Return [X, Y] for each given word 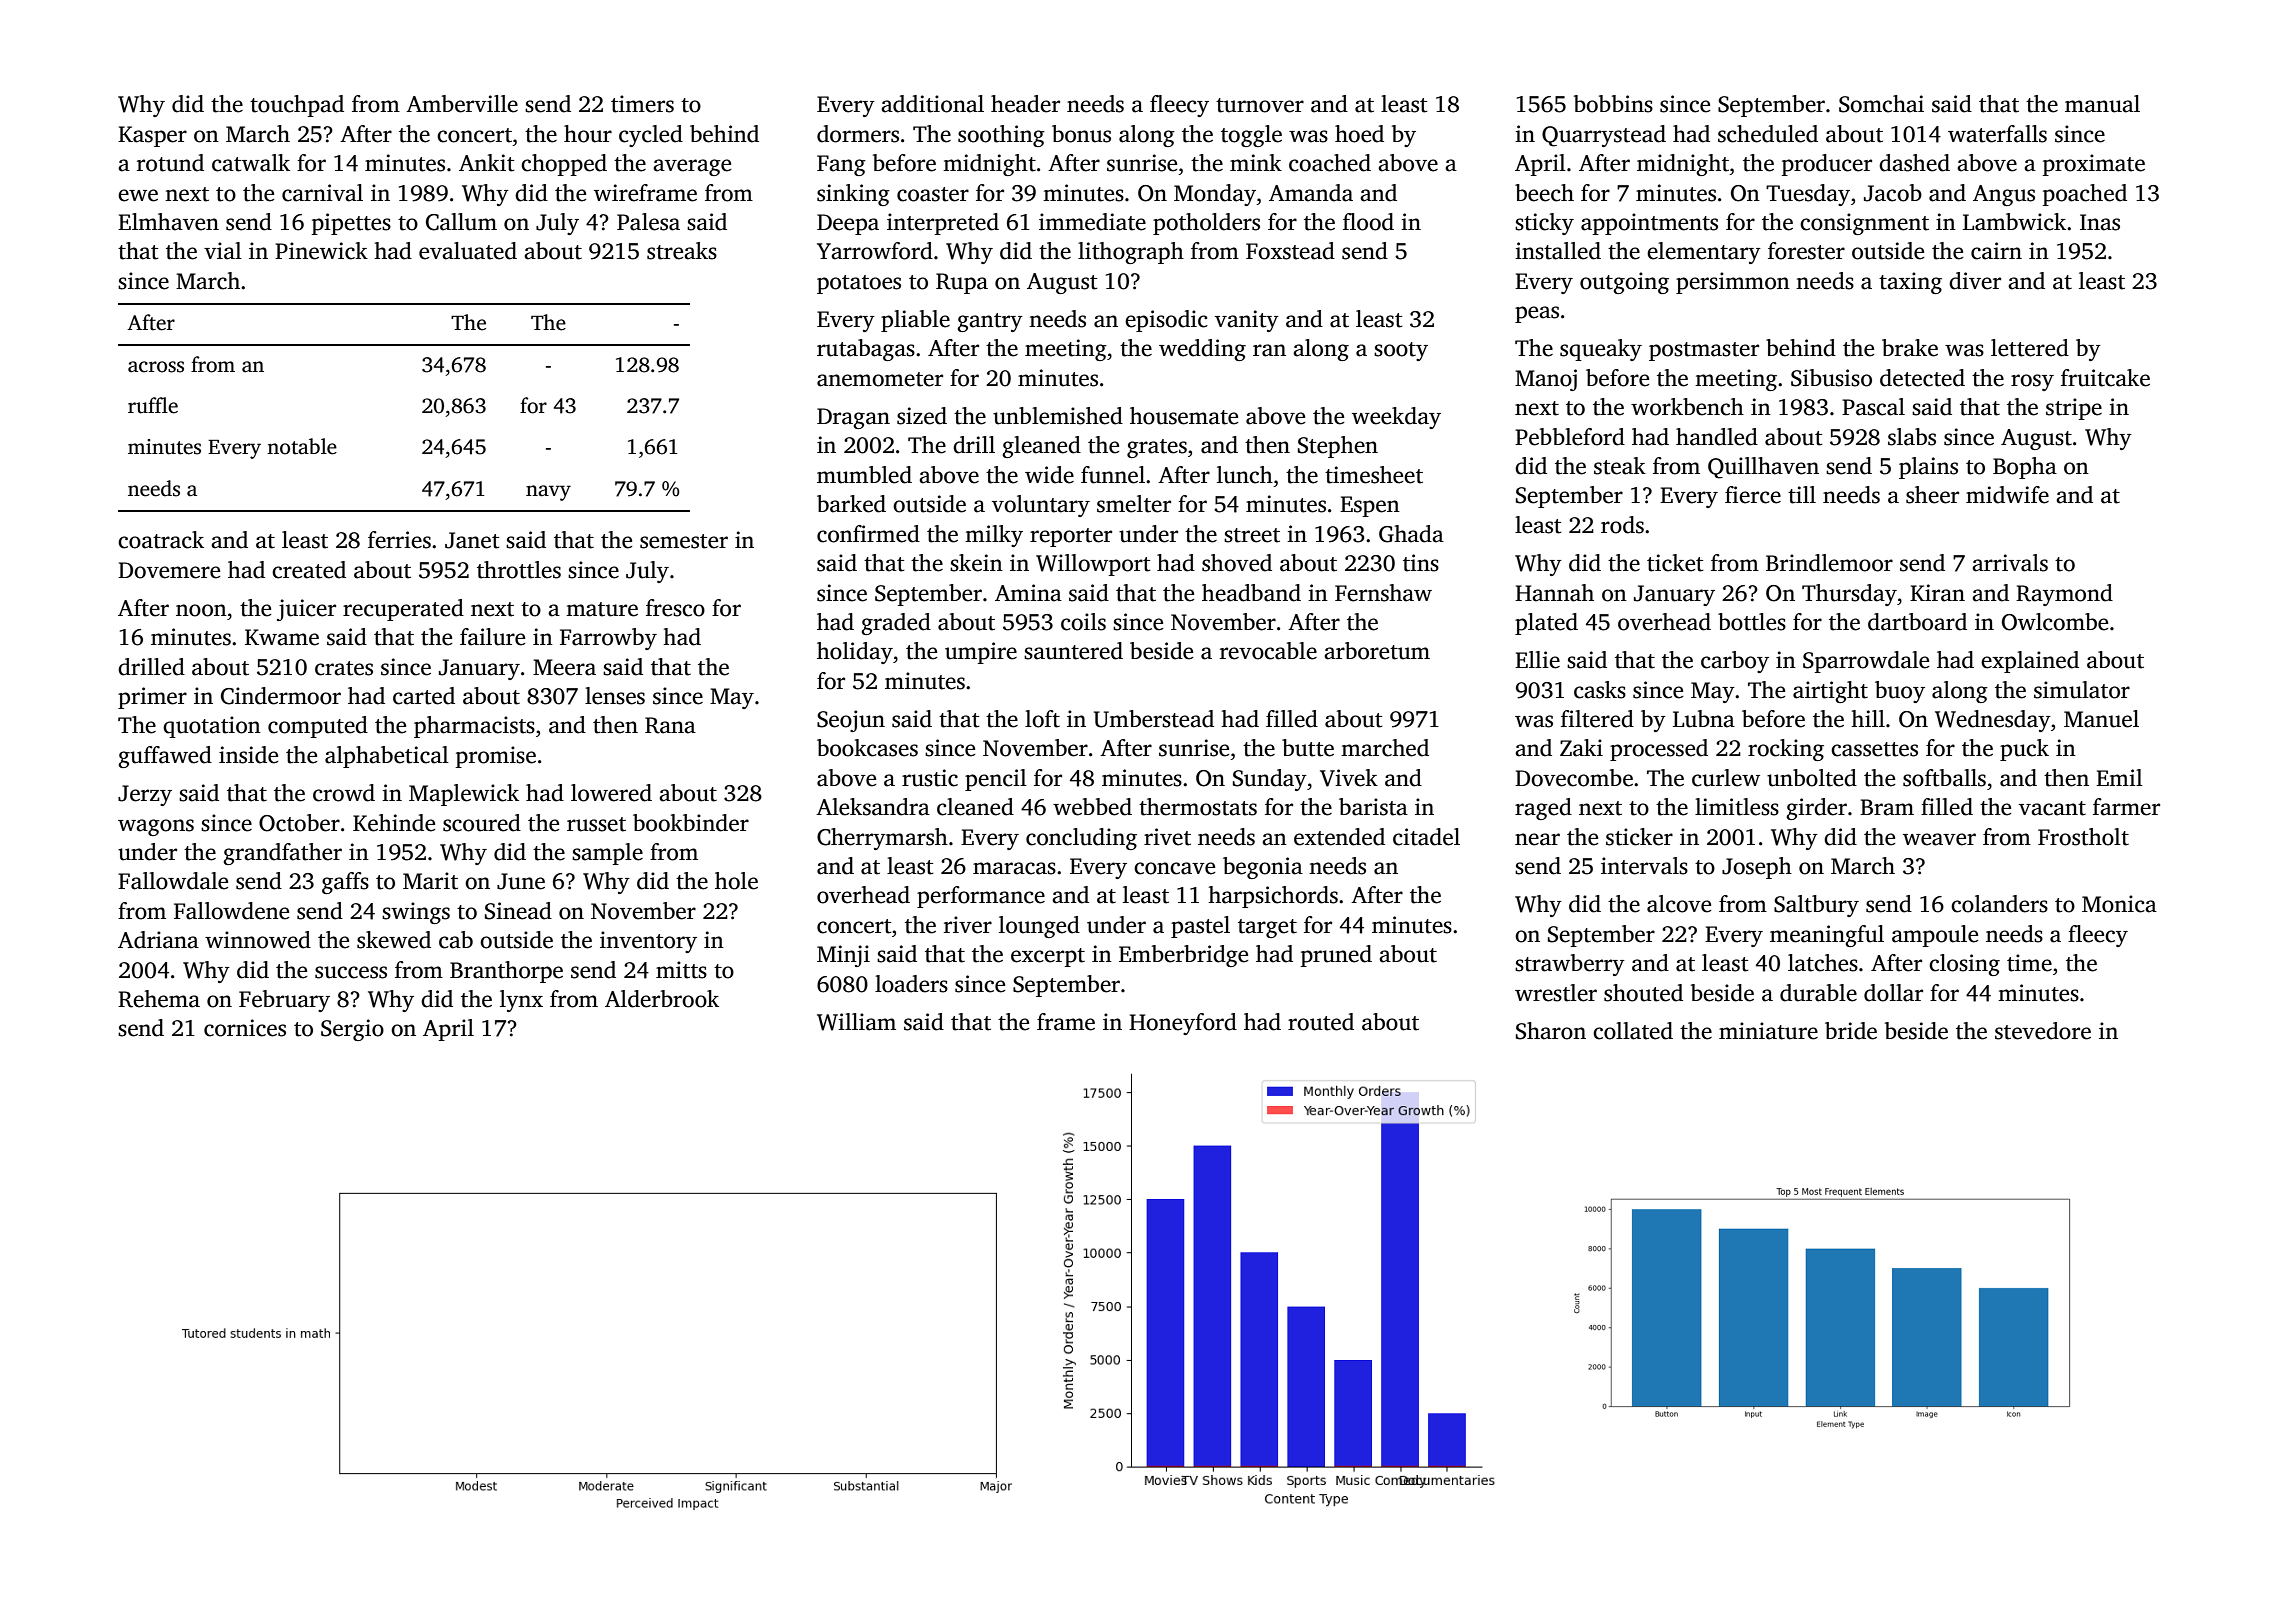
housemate [1184, 416]
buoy [1900, 692]
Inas [2100, 222]
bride [1851, 1031]
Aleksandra [873, 807]
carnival [322, 193]
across [156, 367]
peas [1537, 314]
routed [1321, 1022]
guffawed [165, 757]
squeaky [1601, 350]
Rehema [159, 999]
